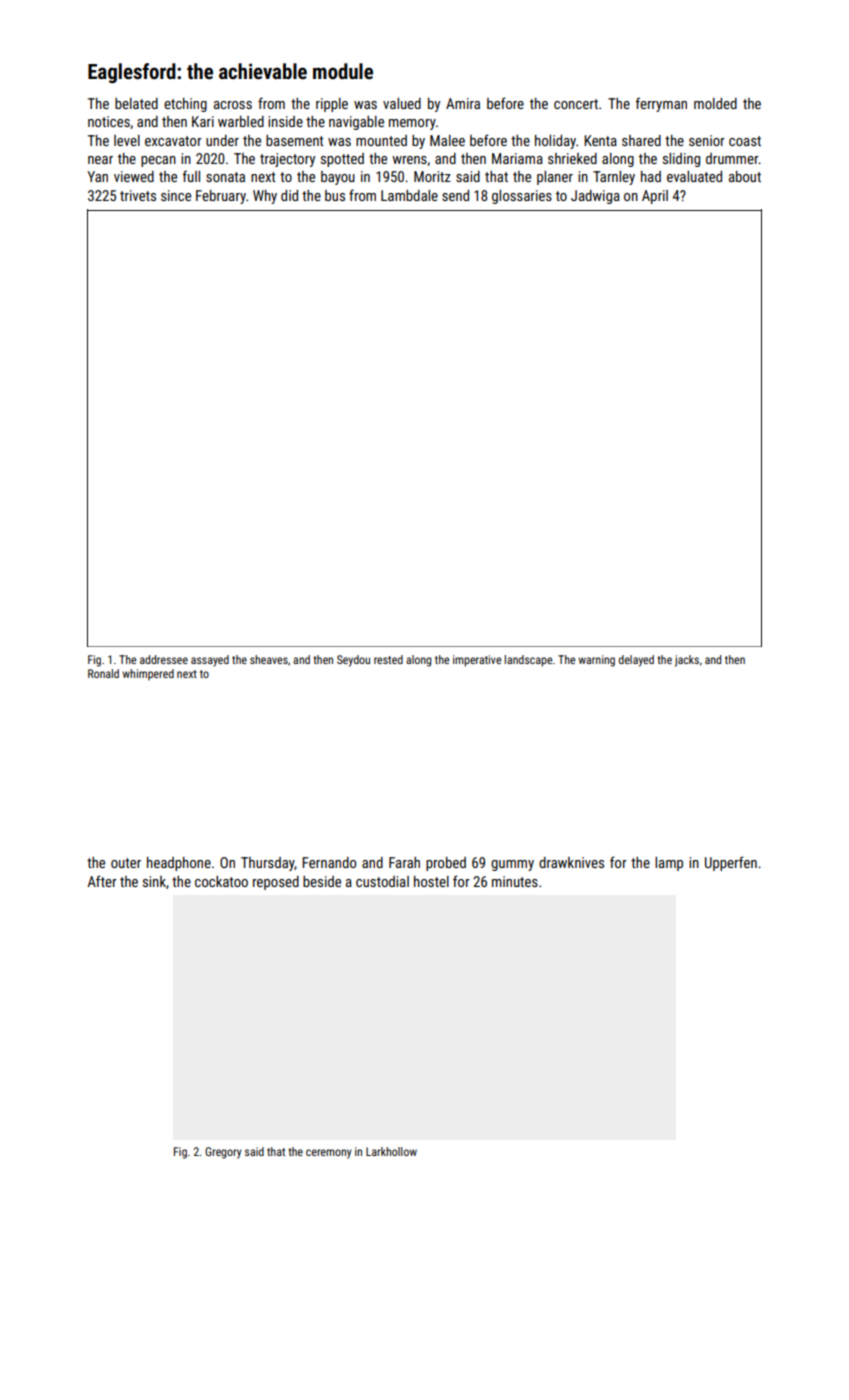 The image size is (849, 1400). I want to click on bus, so click(335, 195).
